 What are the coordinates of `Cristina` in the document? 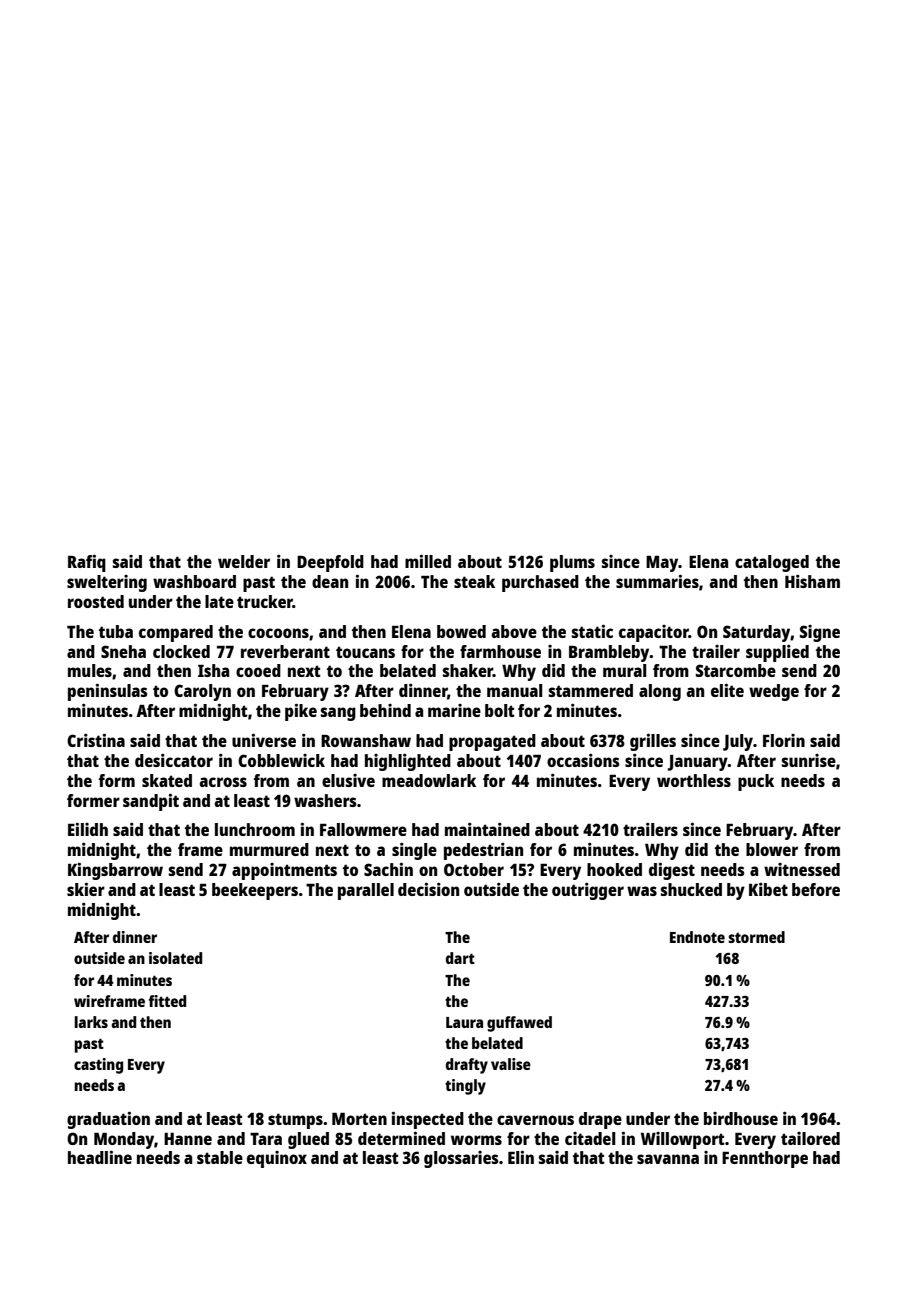 It's located at (96, 740).
